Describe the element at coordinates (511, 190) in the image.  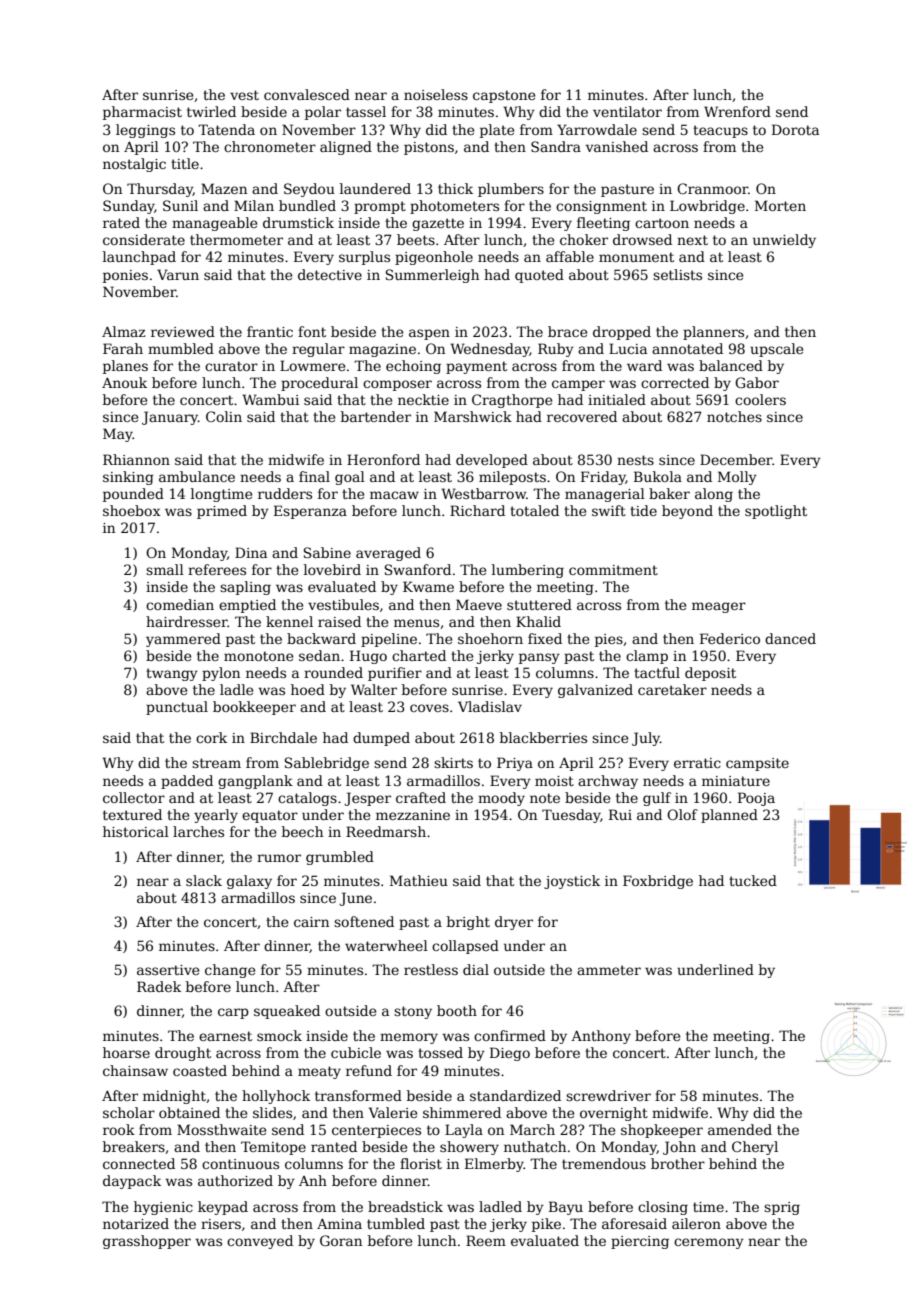
I see `plumbers` at that location.
